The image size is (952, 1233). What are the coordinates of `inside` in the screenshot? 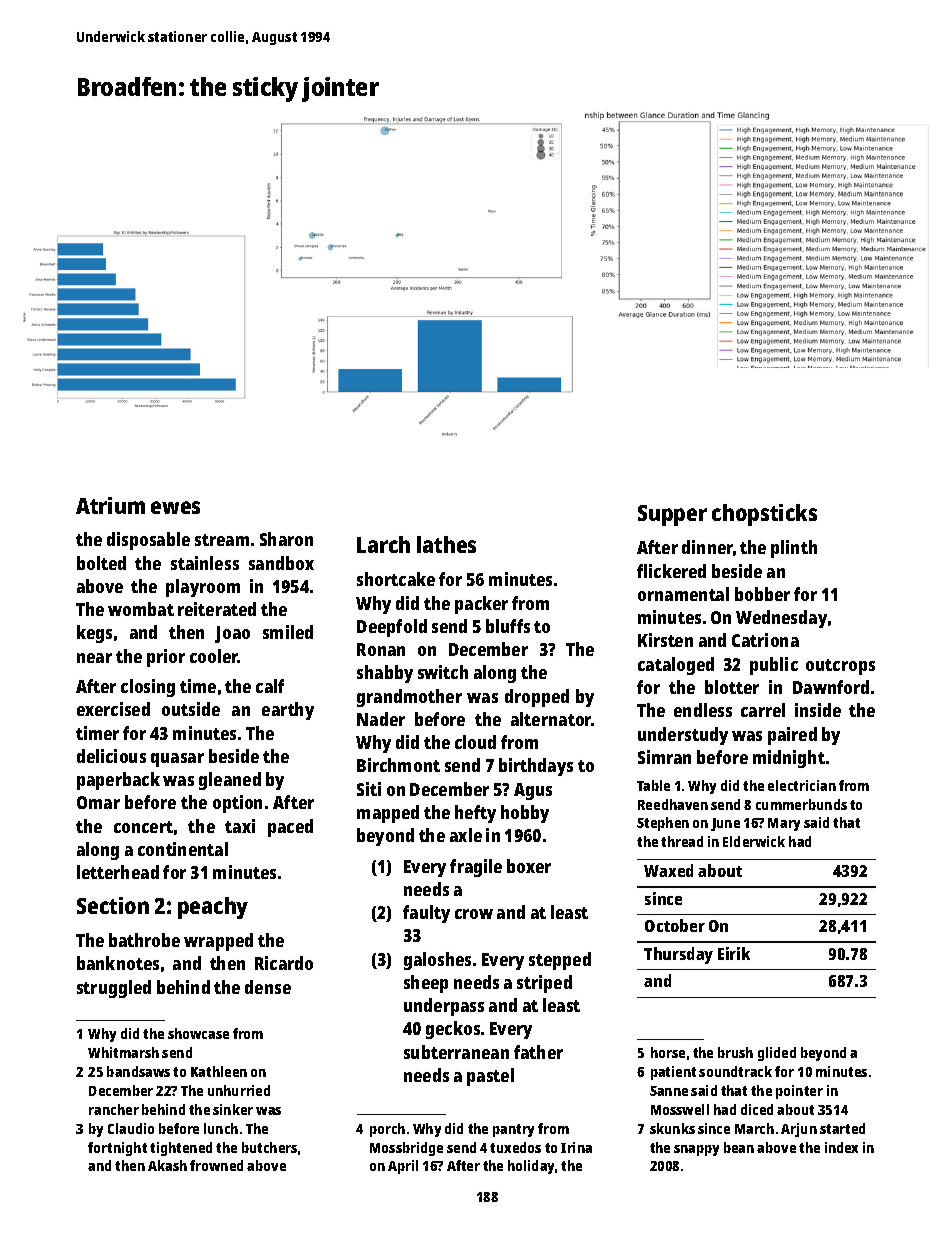 It's located at (818, 710).
